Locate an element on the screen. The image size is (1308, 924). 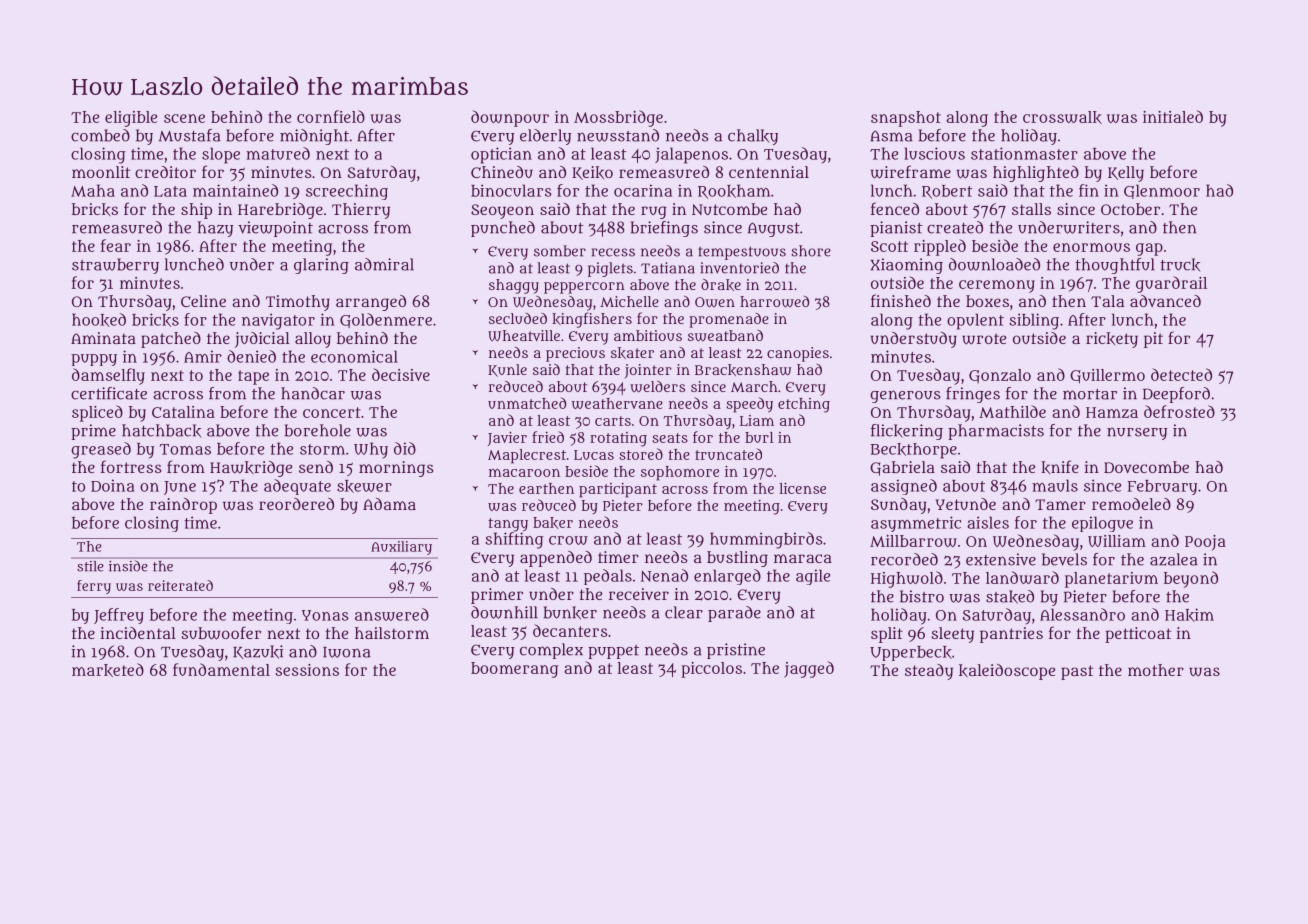
crosswalk is located at coordinates (1062, 117).
